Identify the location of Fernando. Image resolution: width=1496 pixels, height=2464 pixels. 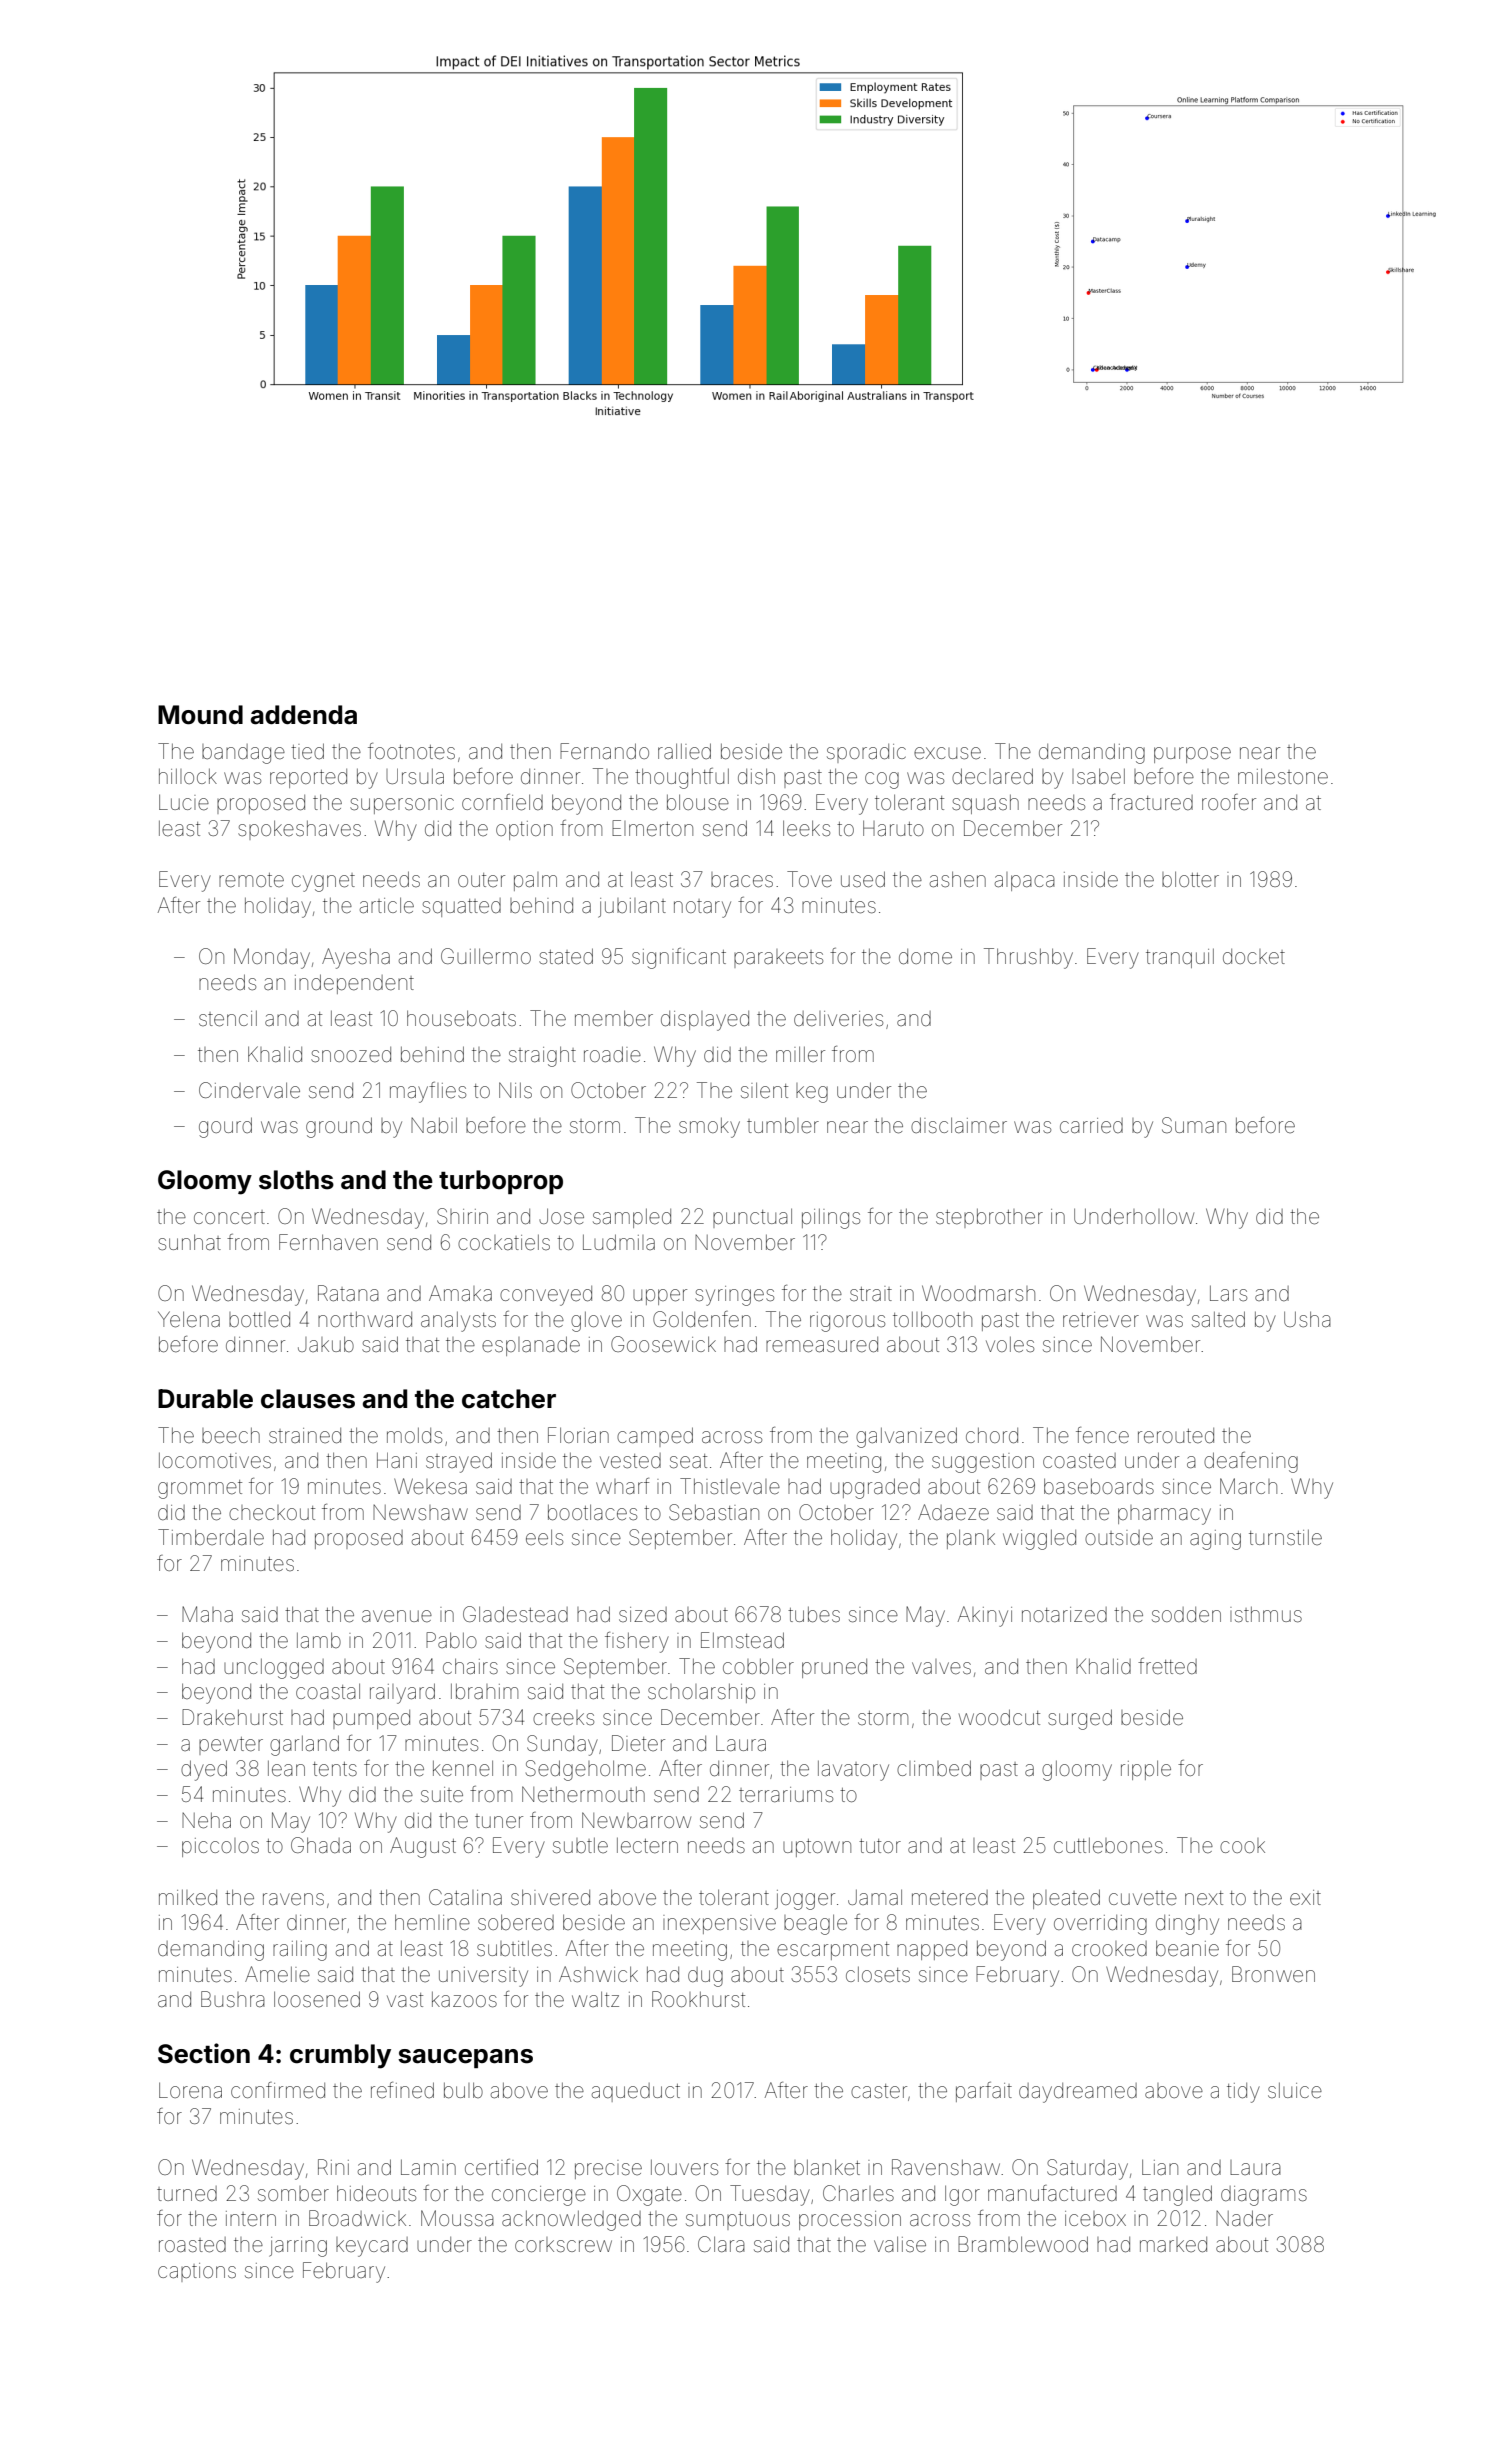
(604, 751).
